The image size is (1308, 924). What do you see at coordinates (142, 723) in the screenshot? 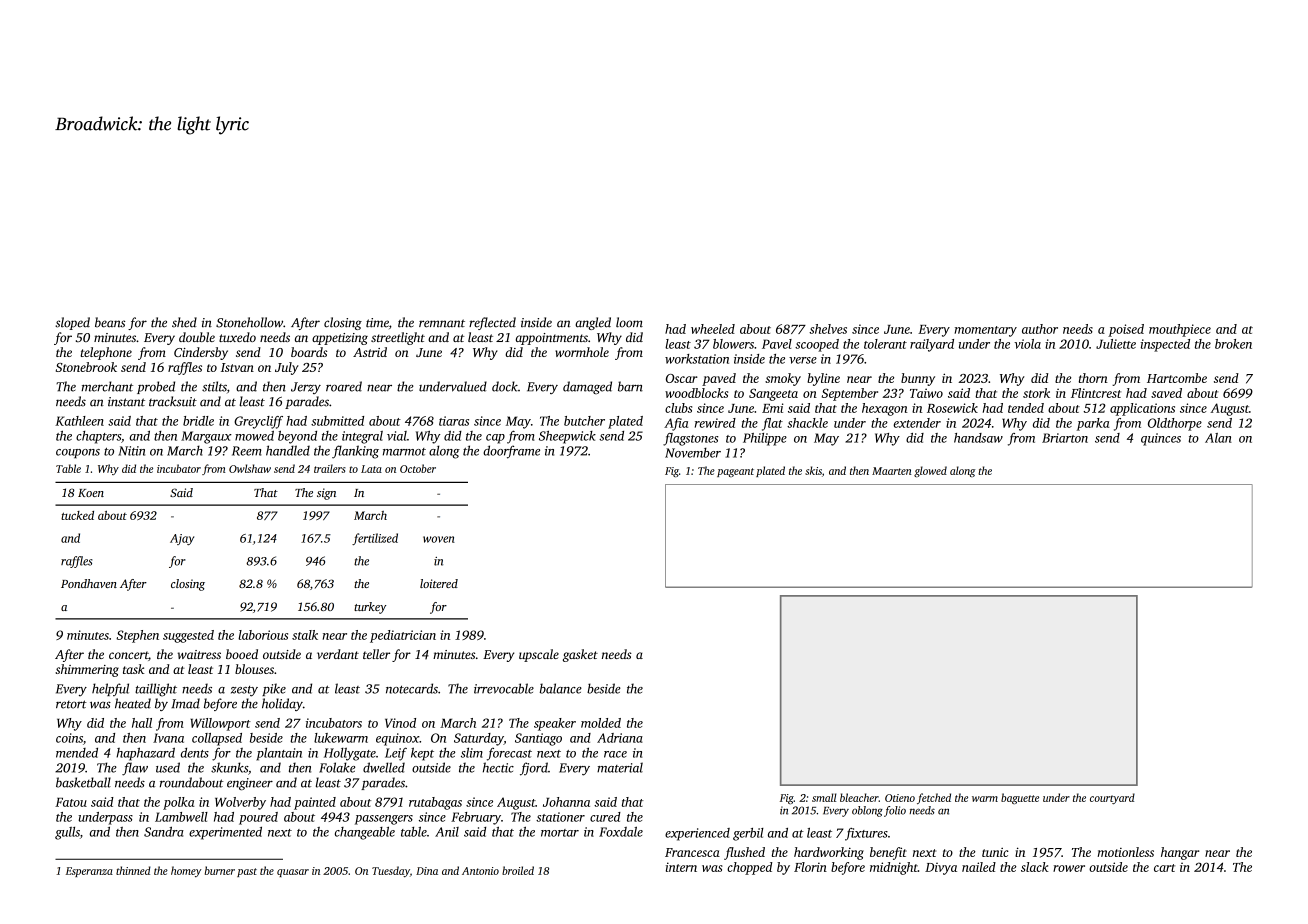
I see `hall` at bounding box center [142, 723].
